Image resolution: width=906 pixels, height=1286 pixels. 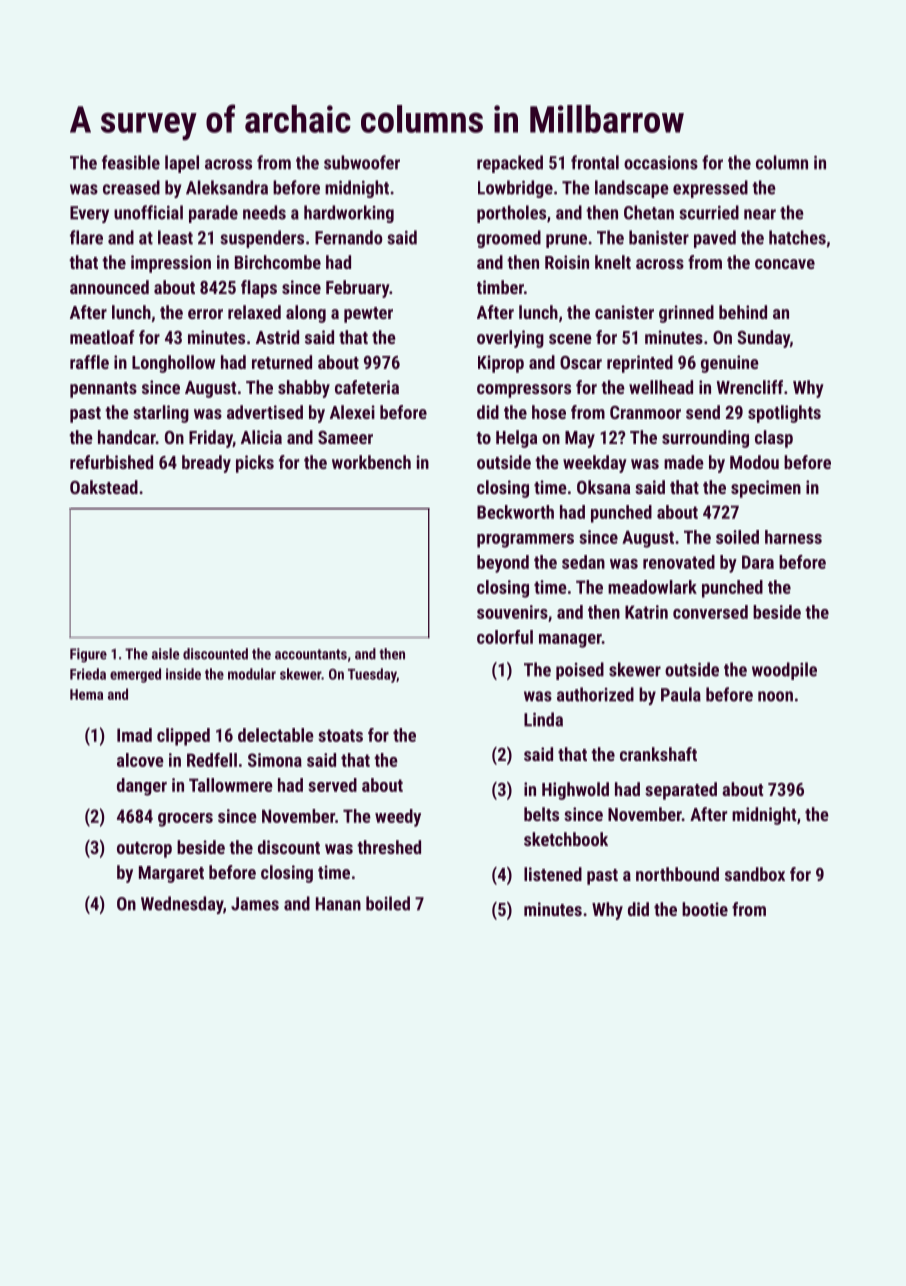 I want to click on boiled, so click(x=388, y=903).
